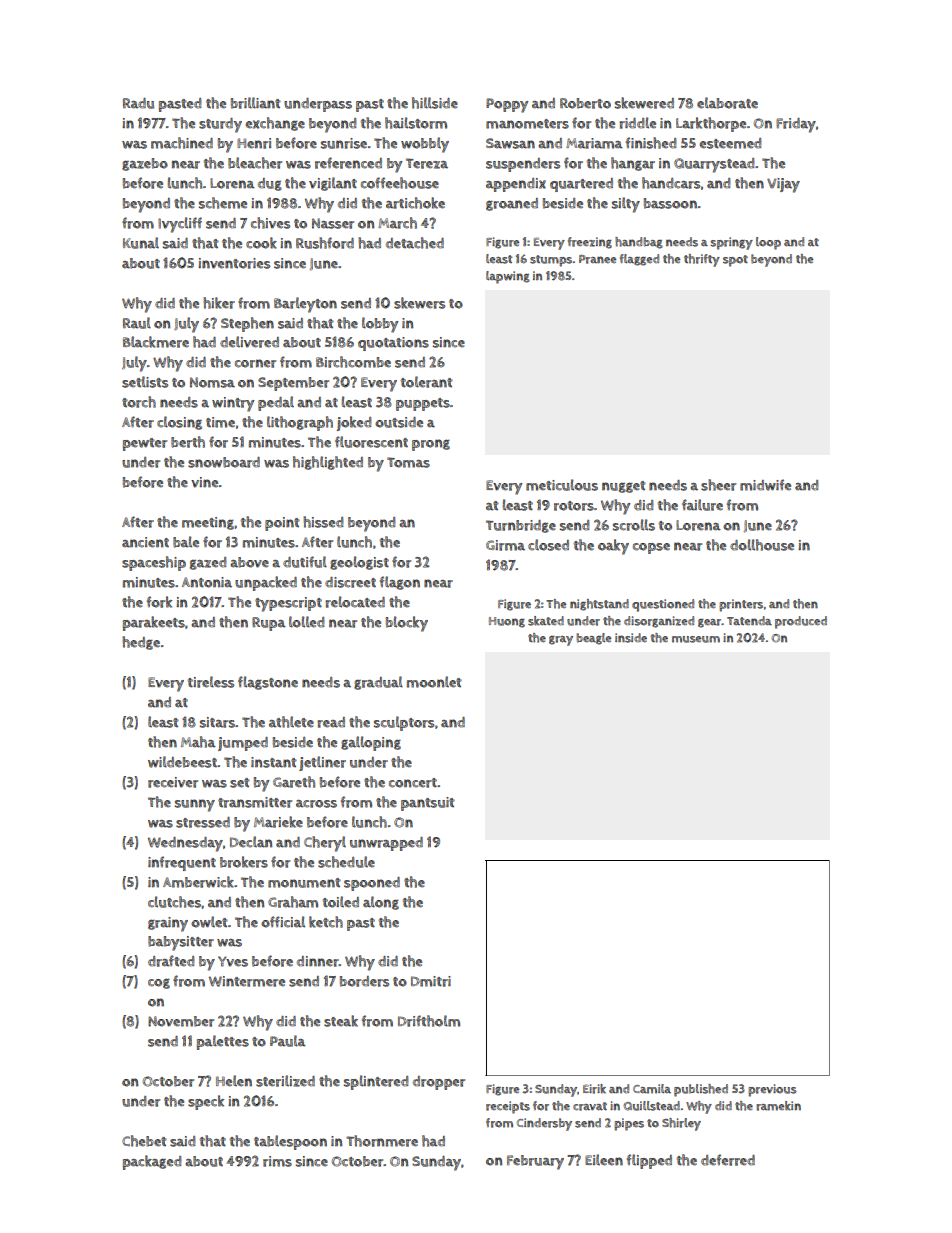 The height and width of the image is (1233, 952). I want to click on Eirik, so click(594, 1089).
